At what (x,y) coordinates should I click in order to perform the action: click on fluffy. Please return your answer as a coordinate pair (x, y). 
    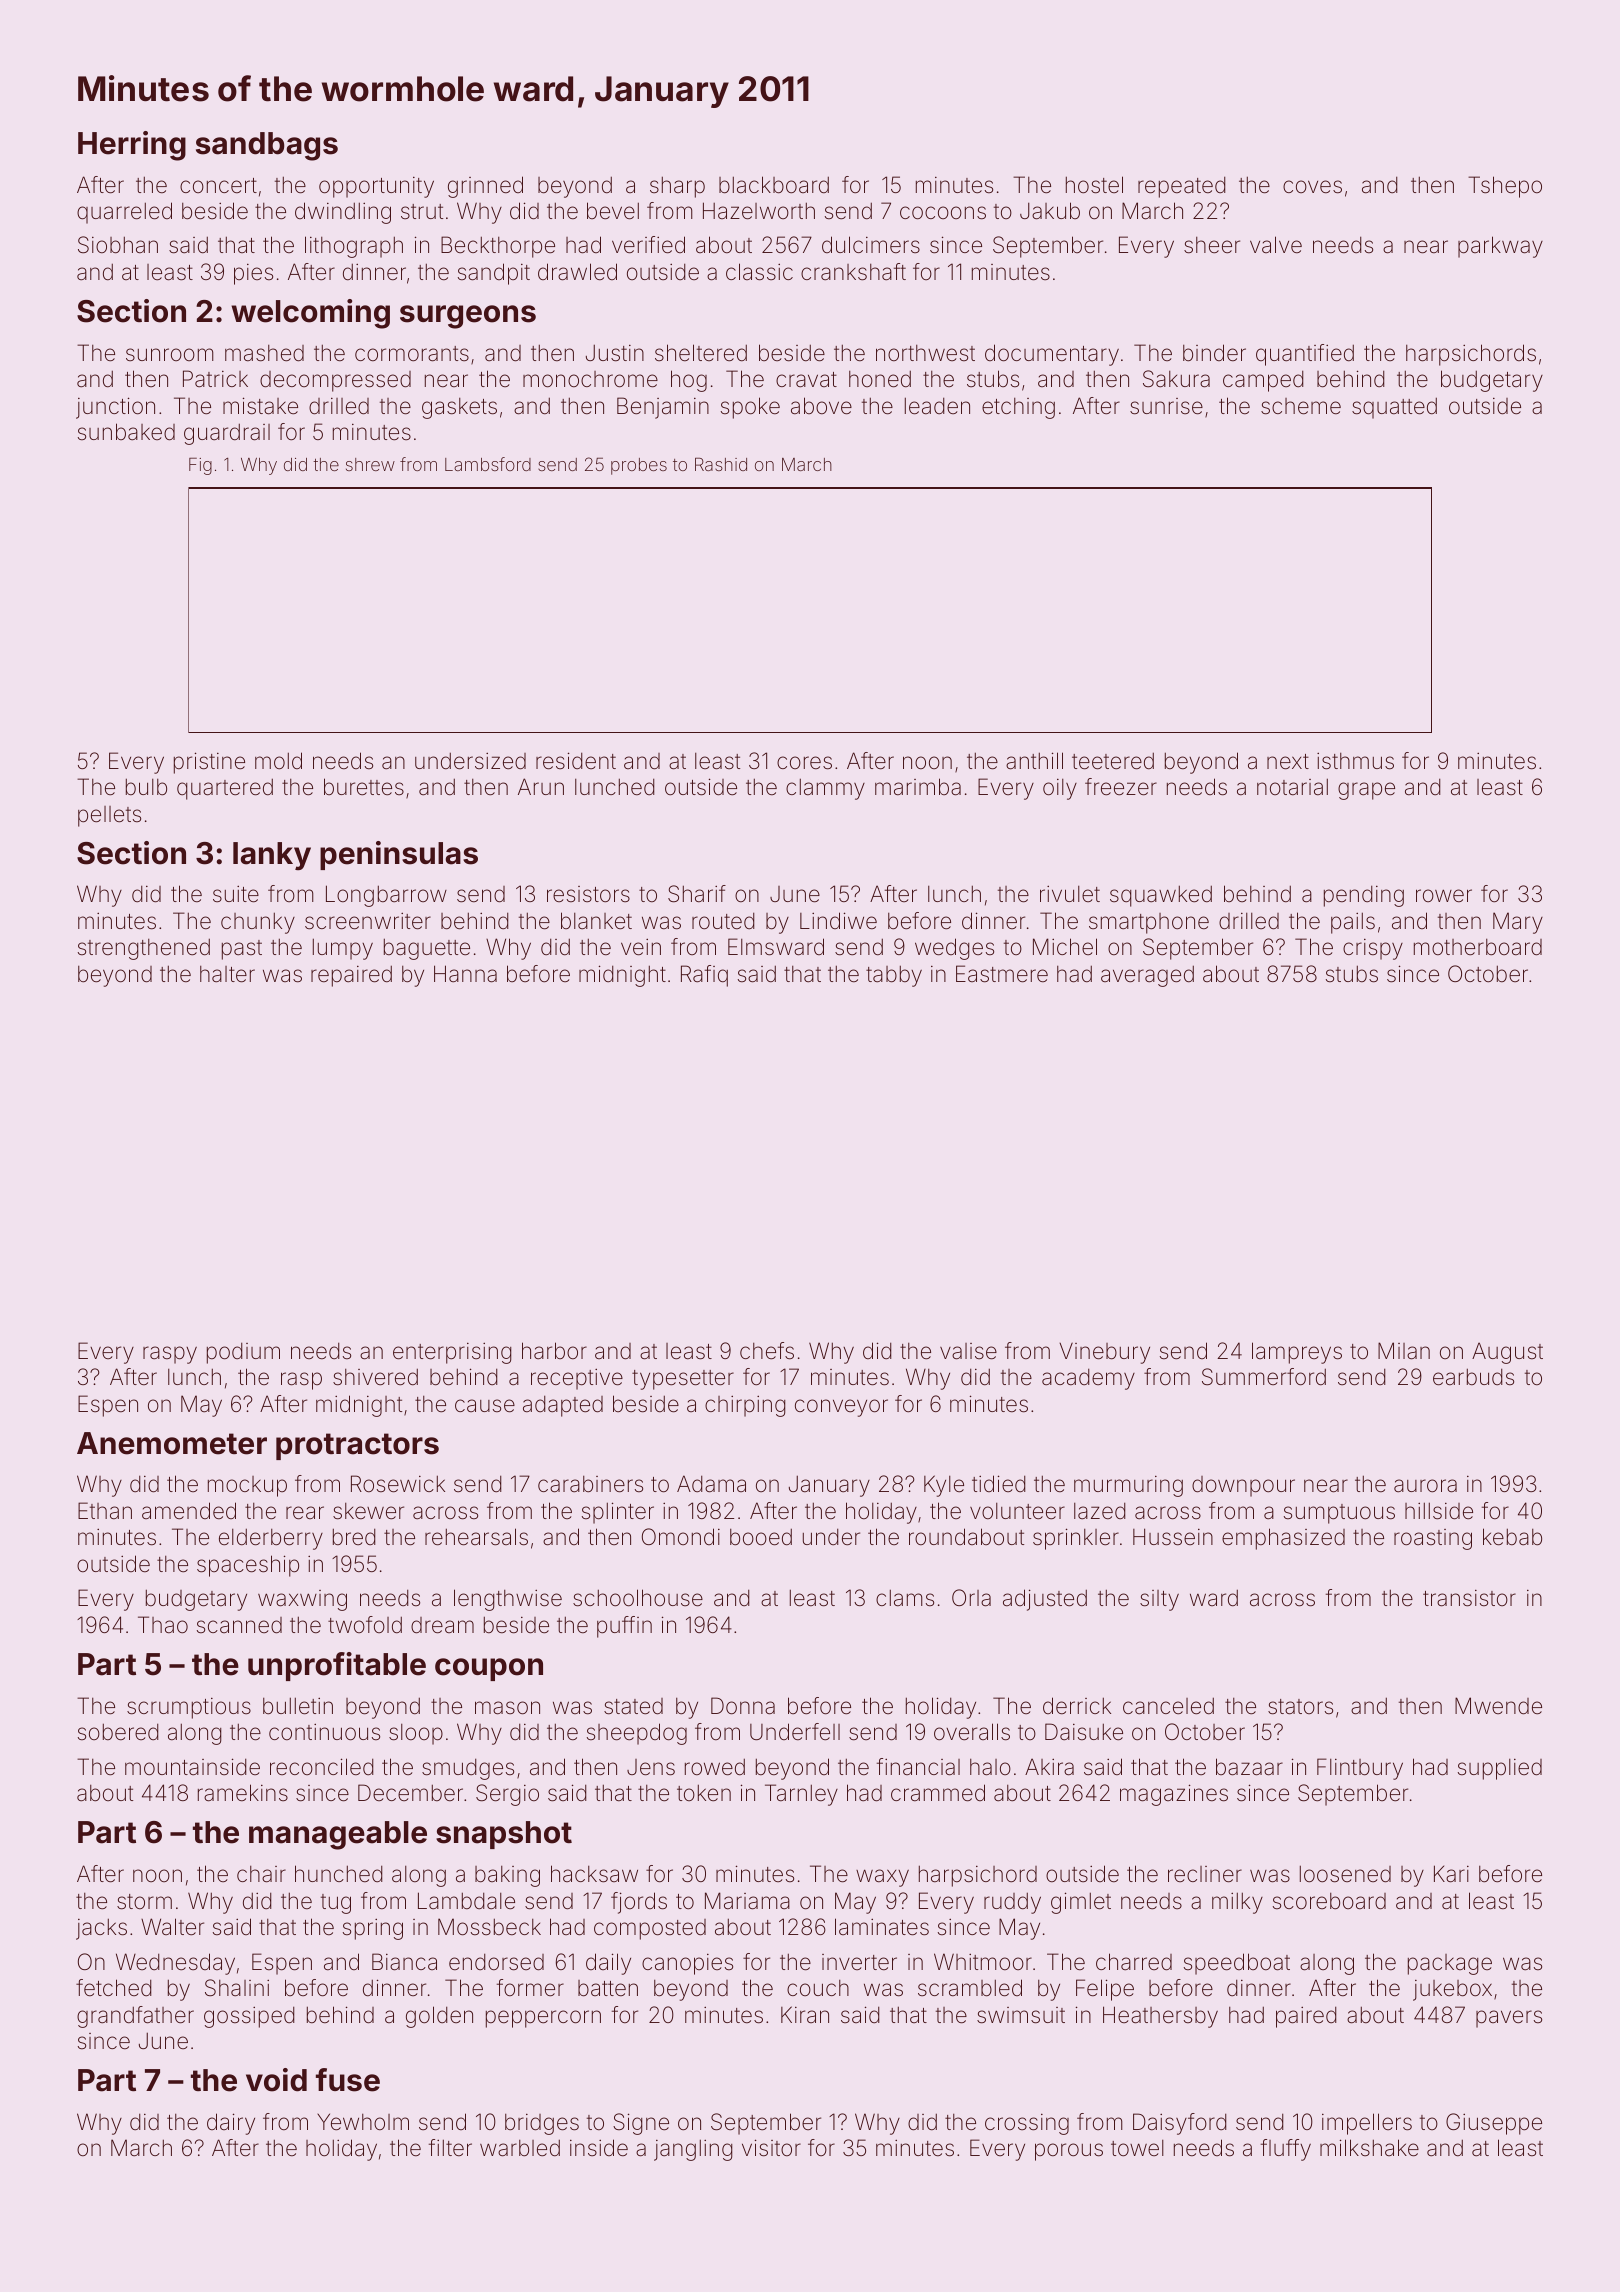
    Looking at the image, I should click on (1286, 2150).
